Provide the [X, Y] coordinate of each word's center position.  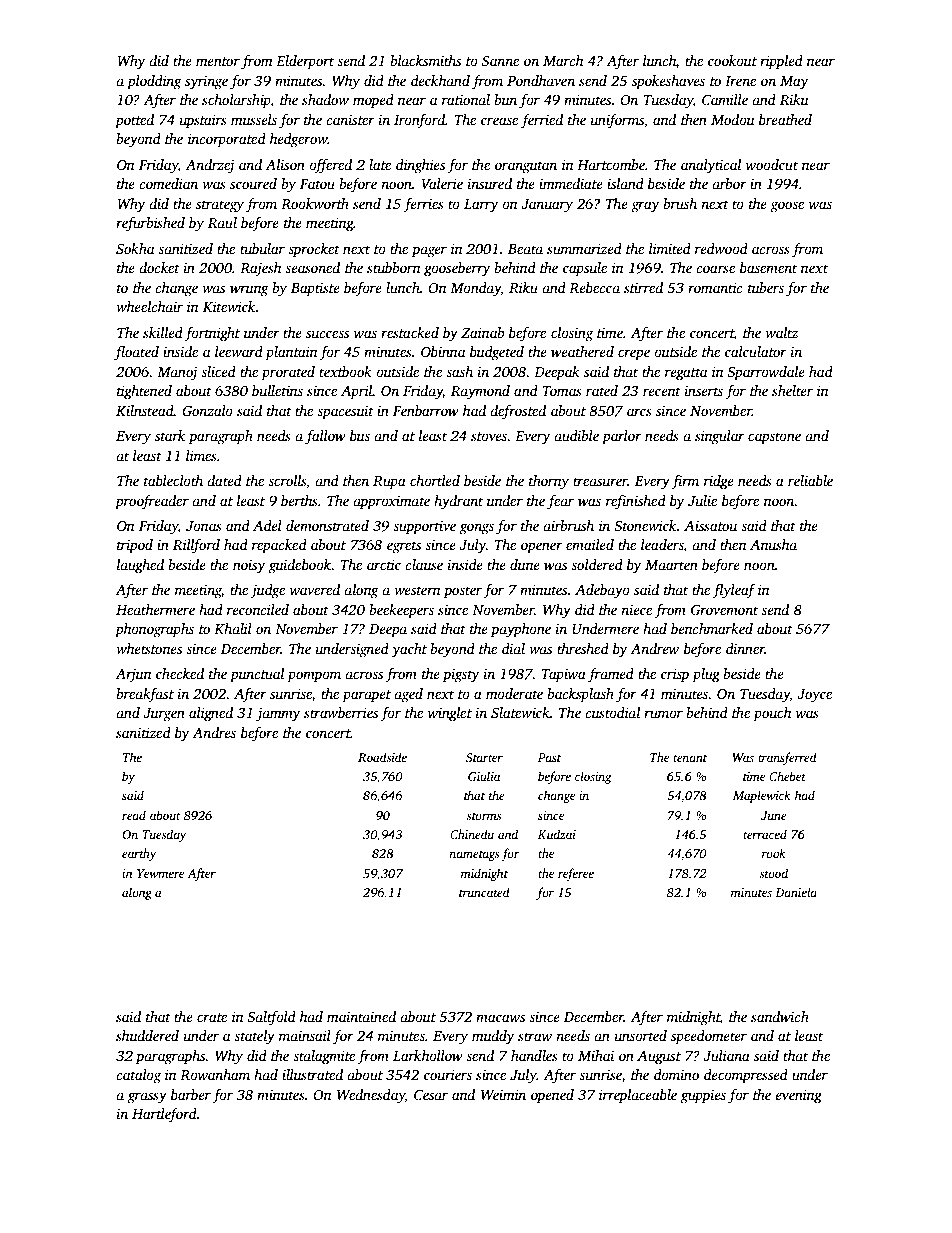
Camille [725, 99]
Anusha [773, 544]
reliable [810, 480]
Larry [481, 206]
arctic [384, 564]
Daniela [796, 892]
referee [576, 874]
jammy [278, 714]
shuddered [147, 1035]
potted [134, 121]
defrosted [518, 412]
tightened [144, 392]
